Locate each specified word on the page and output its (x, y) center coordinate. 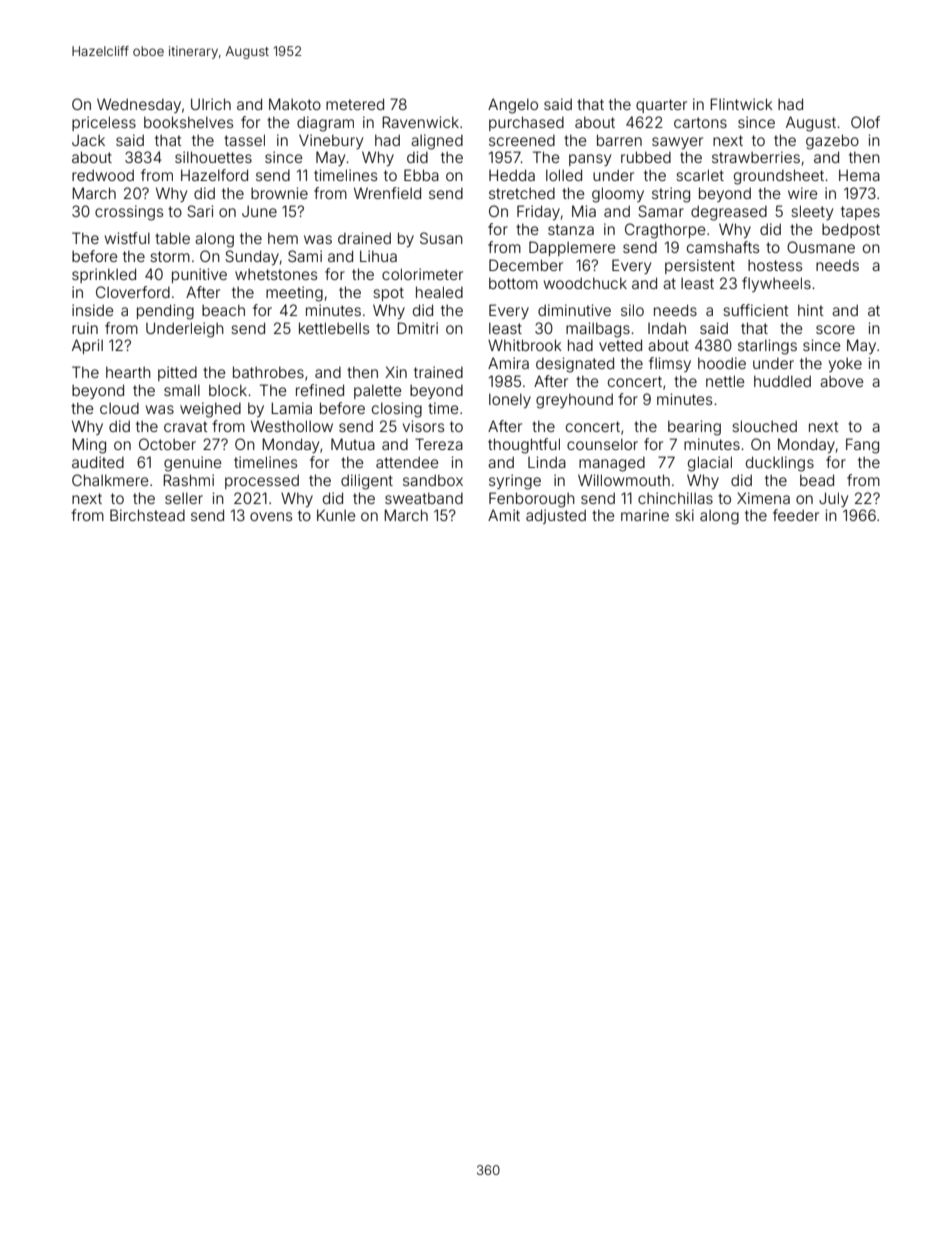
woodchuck (585, 283)
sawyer (677, 143)
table (172, 238)
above (842, 381)
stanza (571, 229)
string (671, 195)
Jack (88, 140)
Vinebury (331, 141)
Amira (508, 363)
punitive (199, 275)
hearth (128, 372)
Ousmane (821, 247)
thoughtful (524, 446)
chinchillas (675, 498)
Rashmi (188, 480)
